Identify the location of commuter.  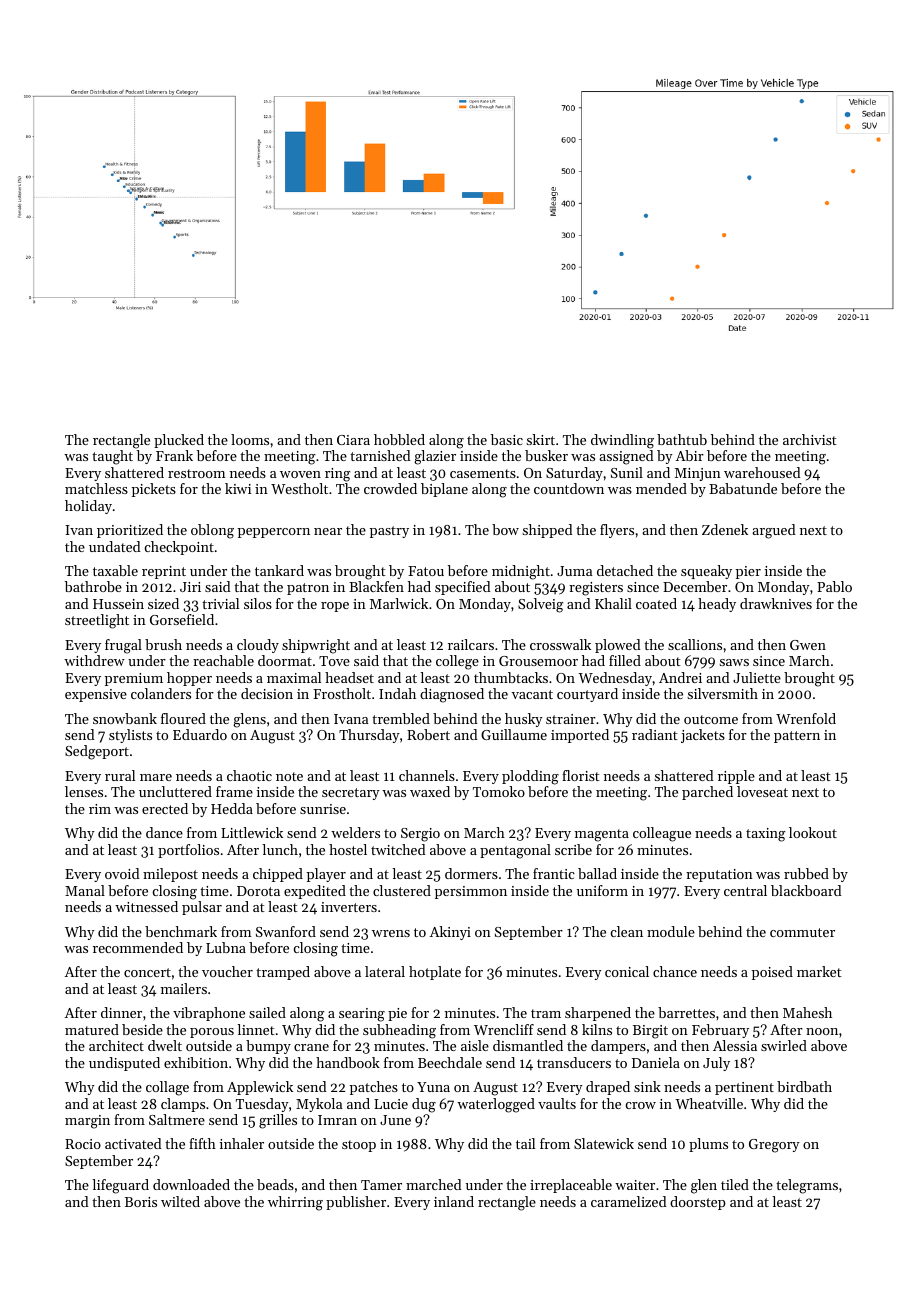
(802, 932).
